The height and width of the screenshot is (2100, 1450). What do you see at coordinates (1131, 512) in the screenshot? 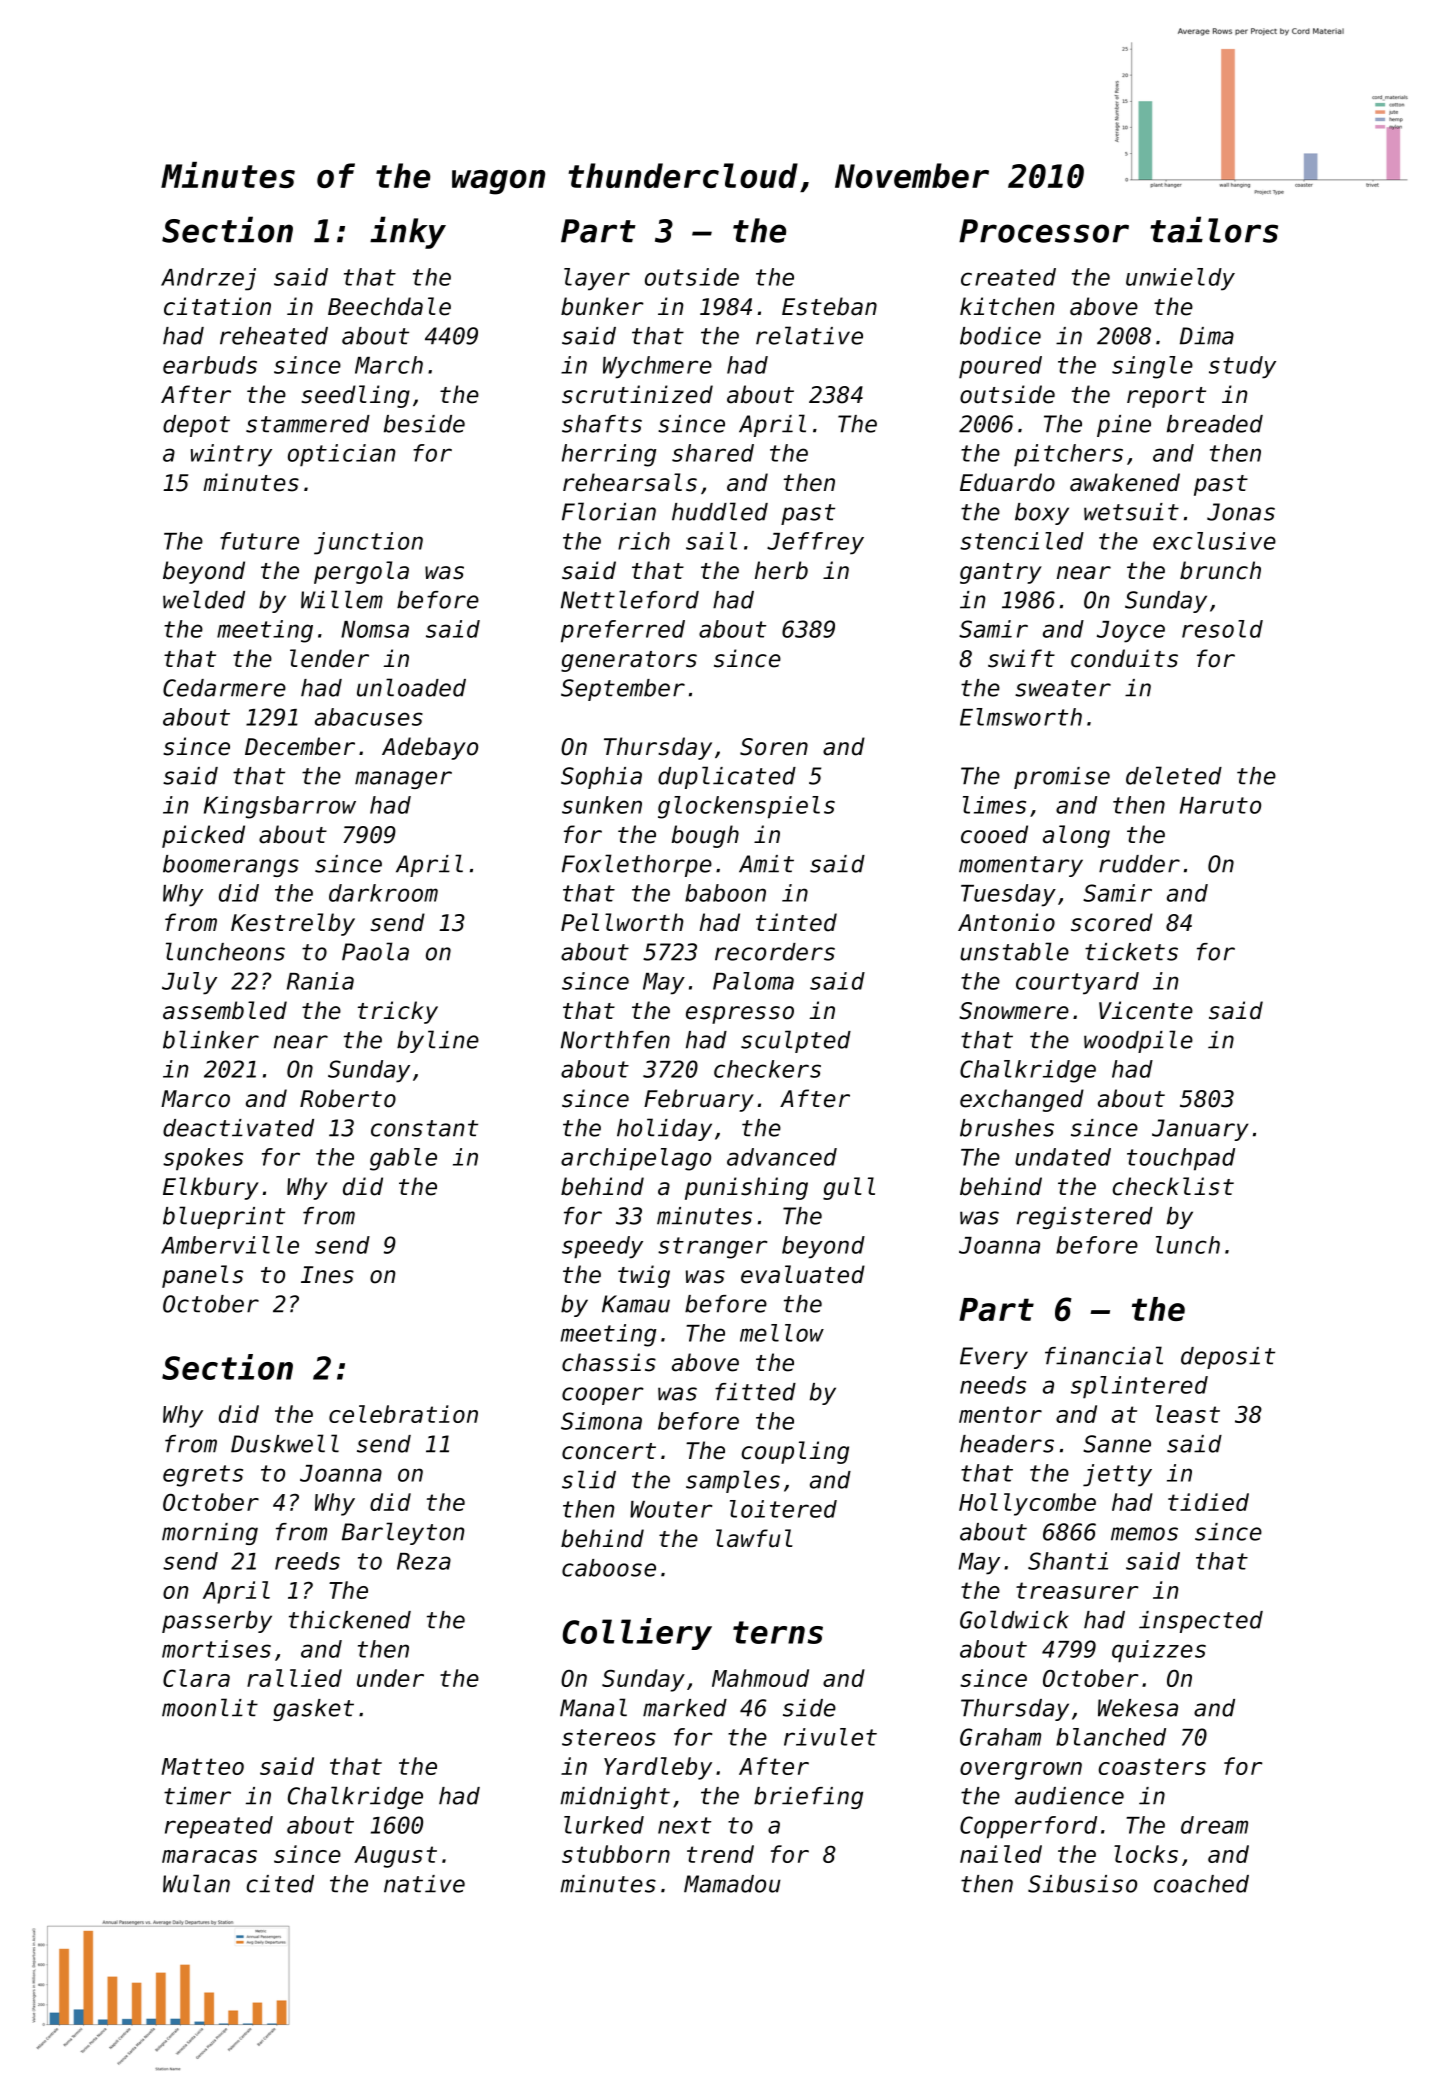
I see `wetsuit` at bounding box center [1131, 512].
